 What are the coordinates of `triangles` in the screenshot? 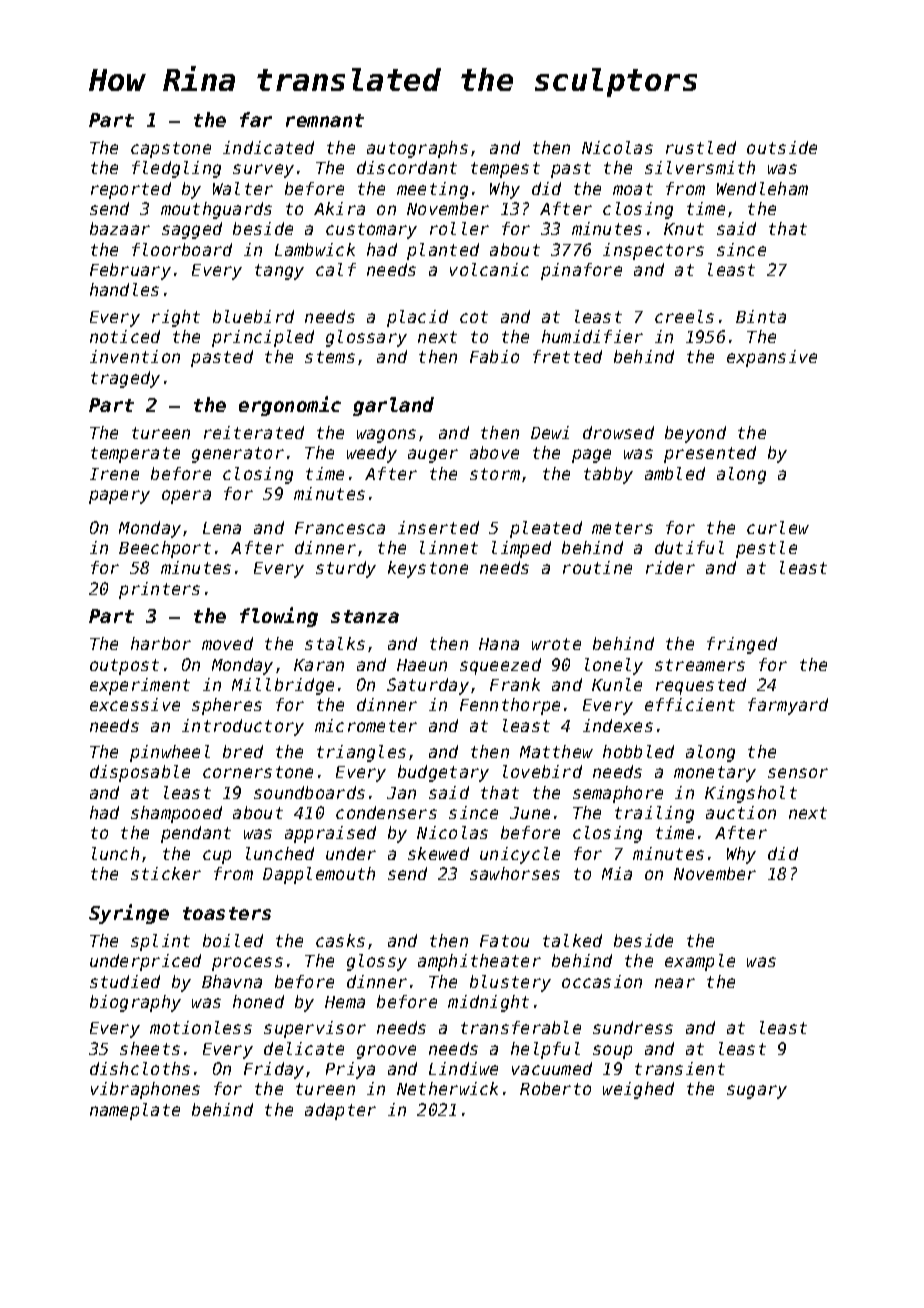 It's located at (361, 753).
